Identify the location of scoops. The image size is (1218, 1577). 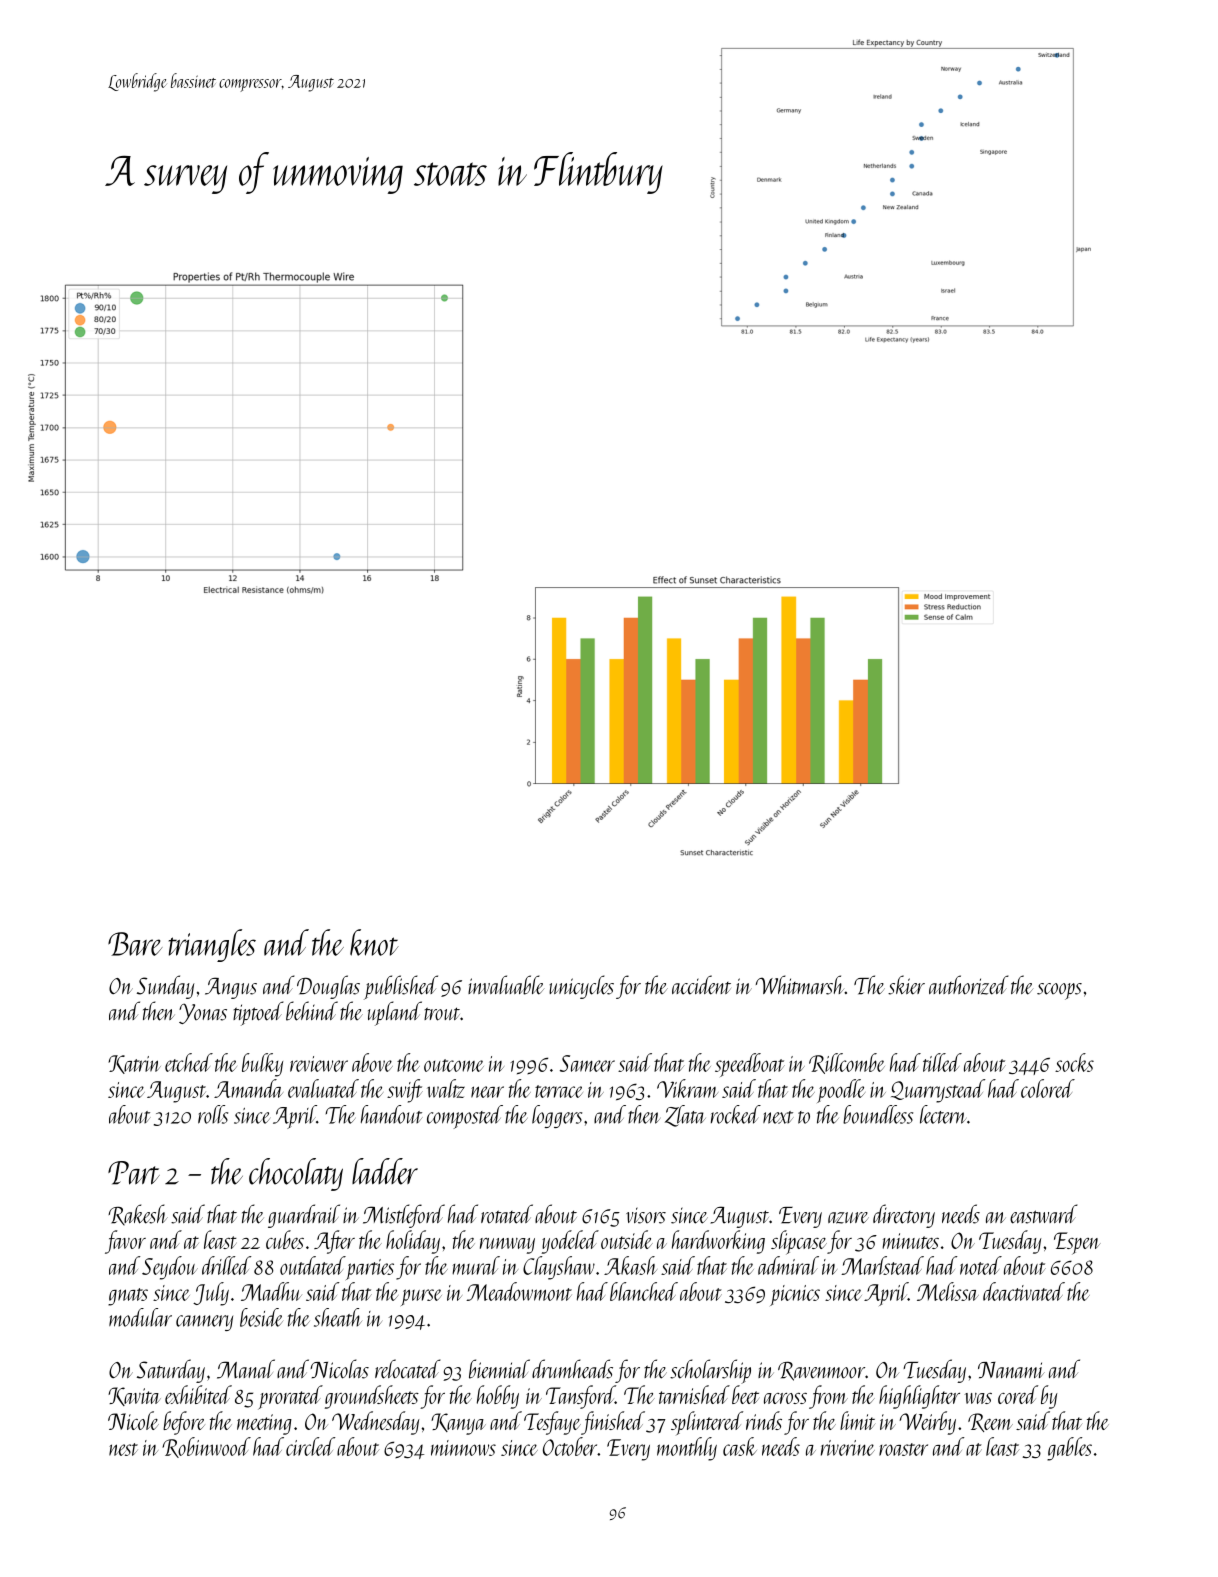
(1059, 991).
